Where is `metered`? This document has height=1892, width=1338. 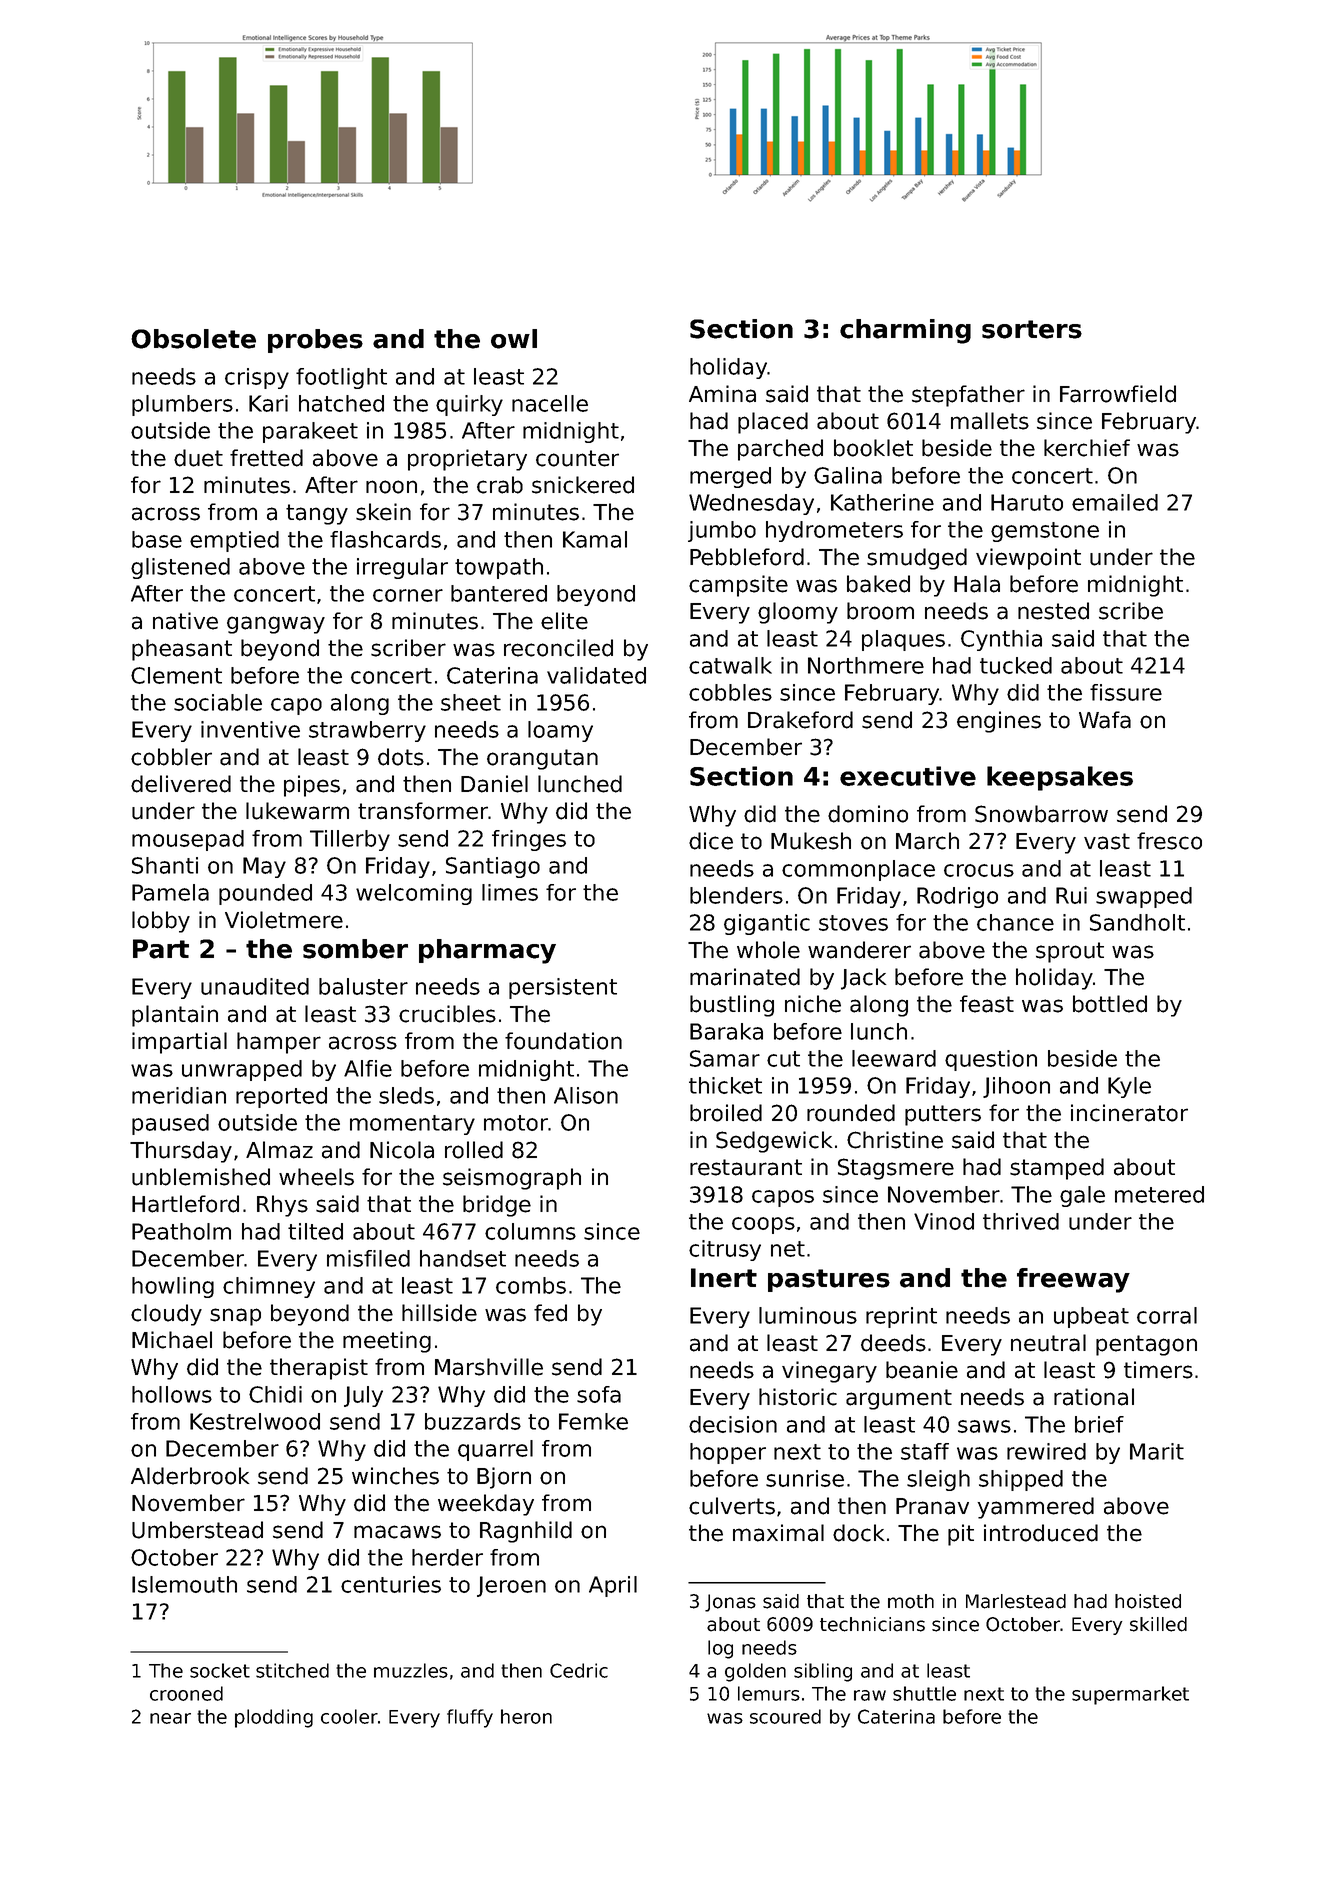
metered is located at coordinates (1159, 1194).
